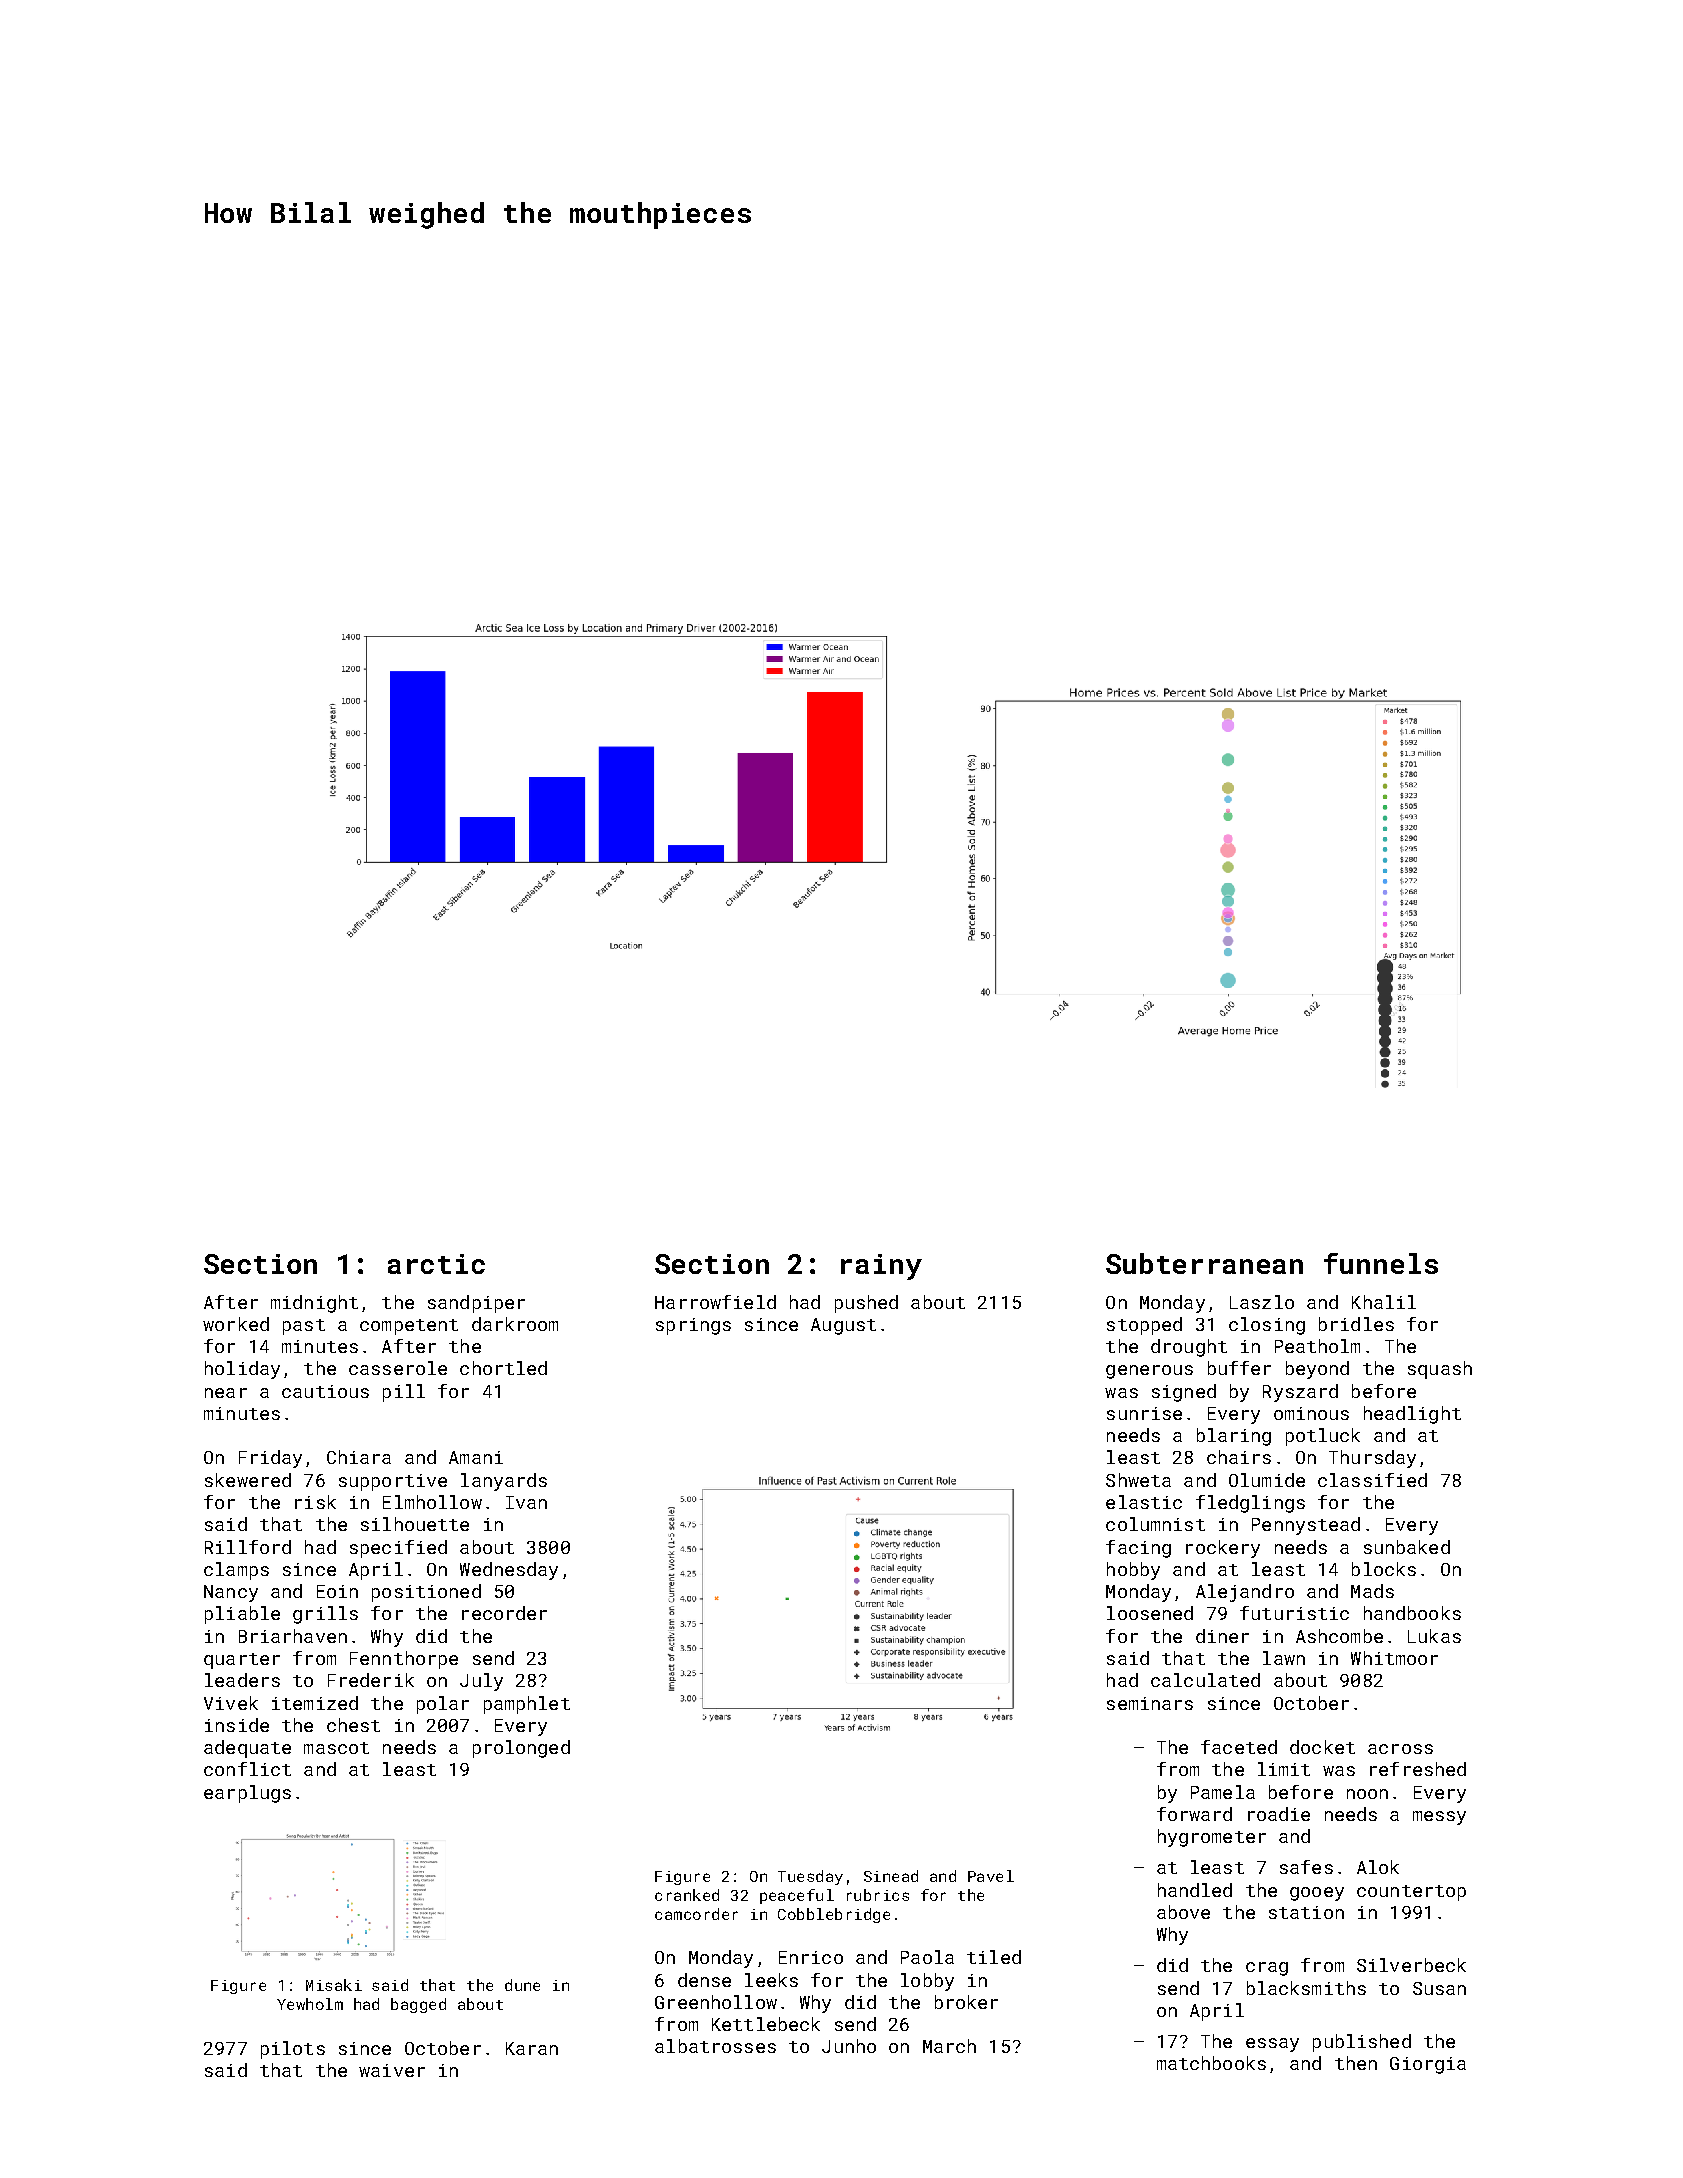  I want to click on classified, so click(1372, 1480).
